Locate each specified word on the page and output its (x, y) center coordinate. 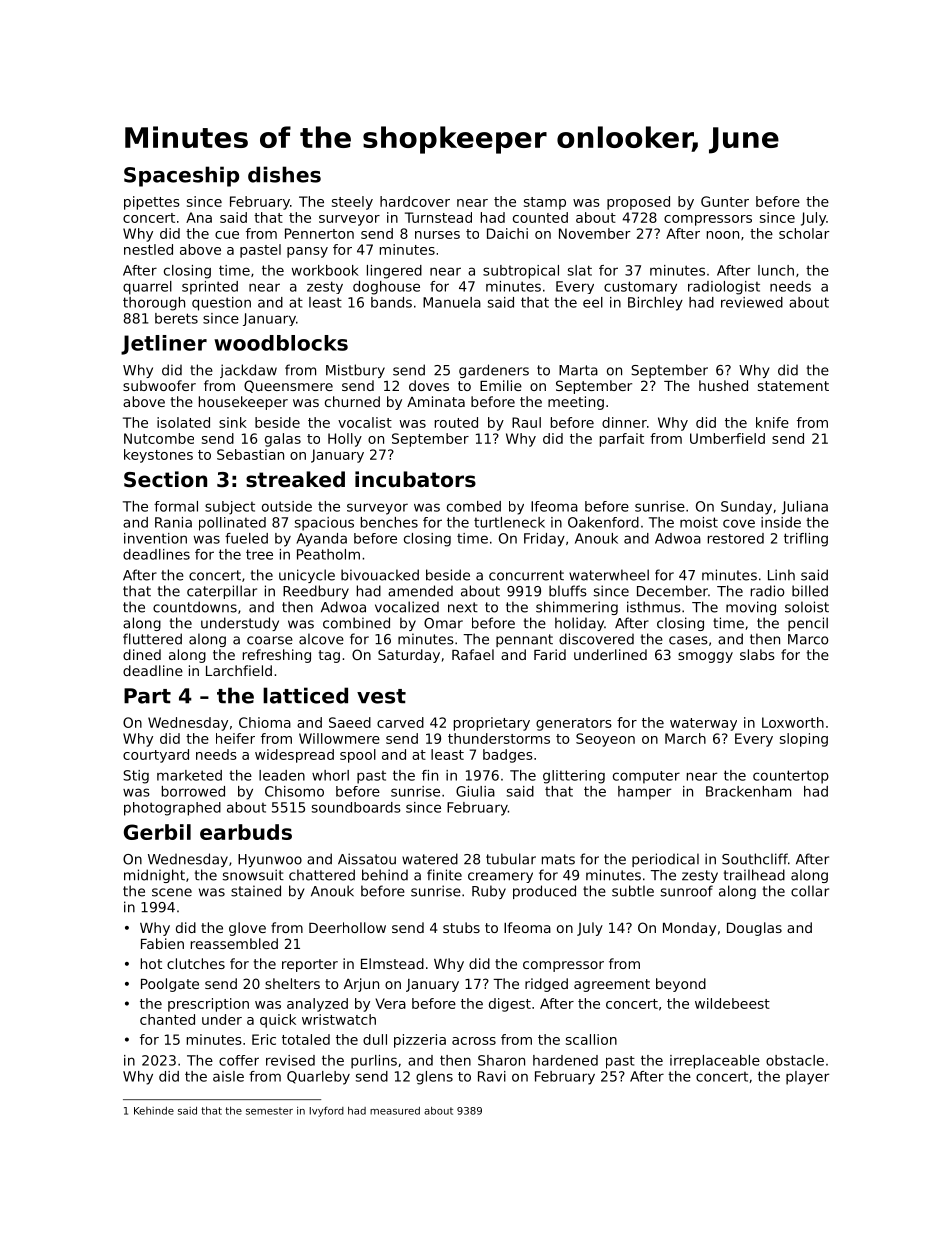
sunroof (687, 891)
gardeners (494, 371)
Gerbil (157, 832)
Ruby (489, 892)
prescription (208, 1005)
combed (474, 506)
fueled (246, 538)
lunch (776, 270)
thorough (154, 304)
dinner (624, 422)
